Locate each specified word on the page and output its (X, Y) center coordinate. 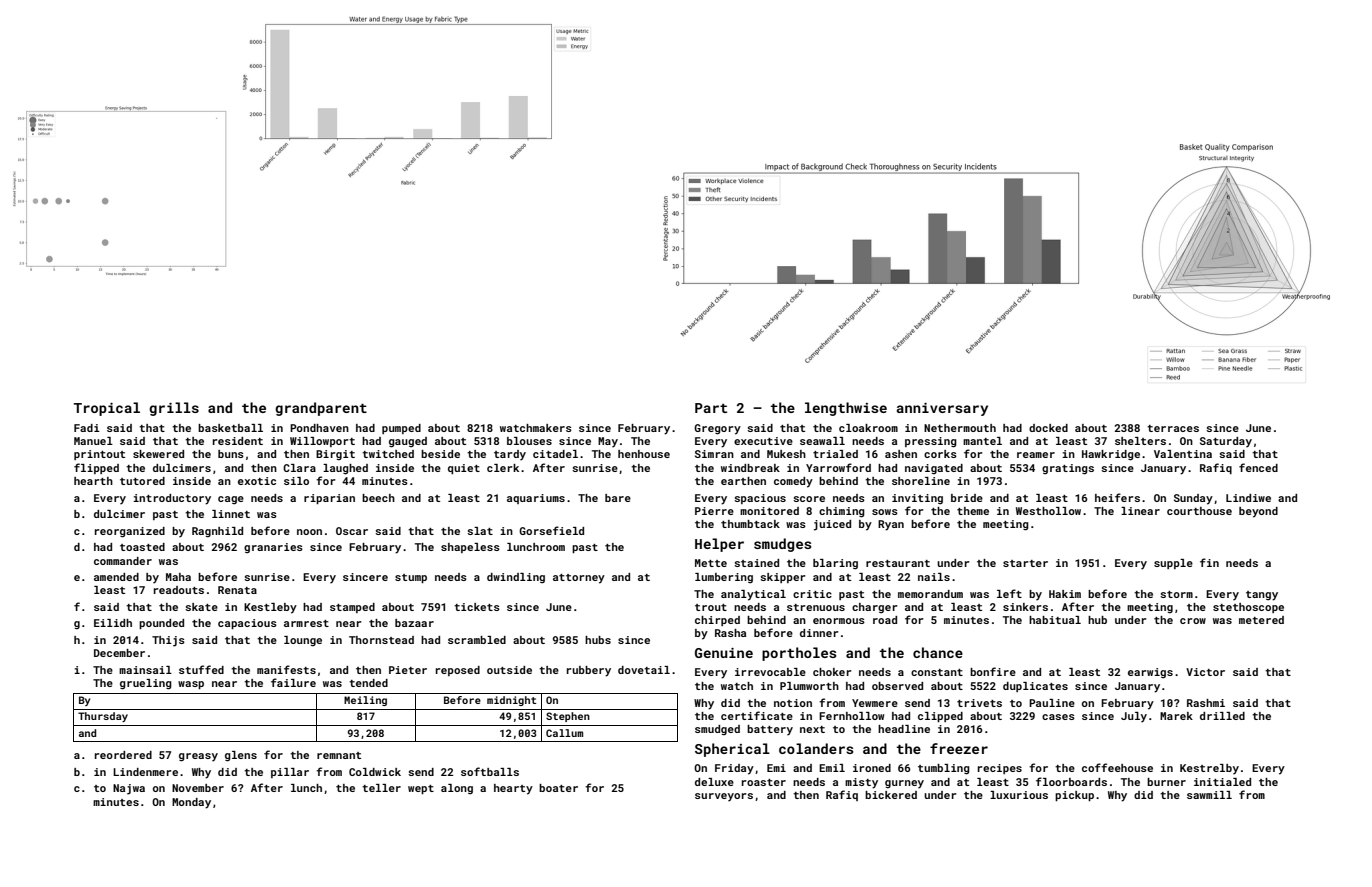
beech (378, 498)
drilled (1222, 716)
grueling (146, 684)
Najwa (129, 789)
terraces (1173, 428)
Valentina (1183, 454)
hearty (513, 789)
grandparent (321, 409)
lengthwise (846, 409)
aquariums (536, 499)
